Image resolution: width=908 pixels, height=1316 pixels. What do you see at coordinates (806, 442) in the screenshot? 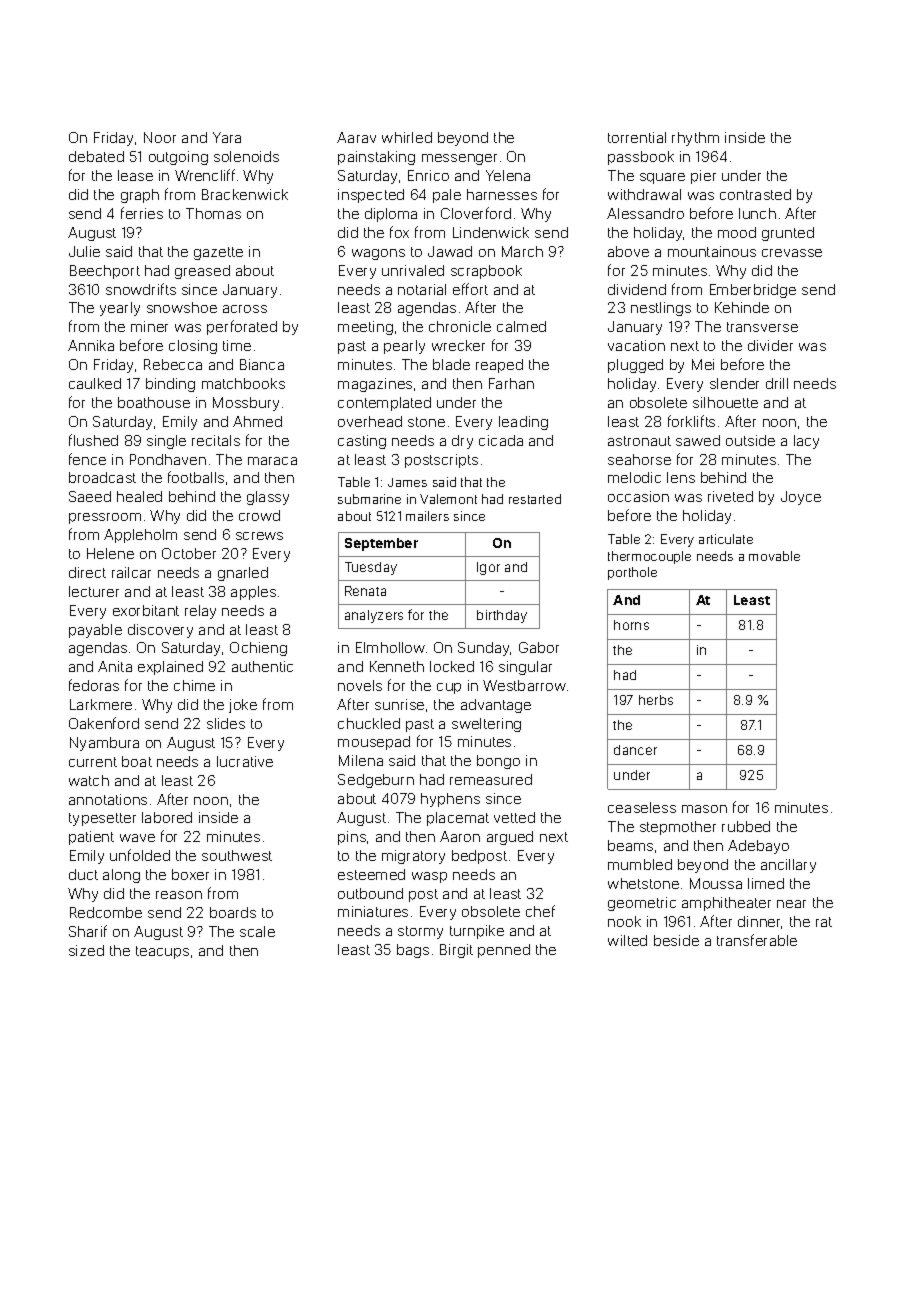
I see `lacy` at bounding box center [806, 442].
